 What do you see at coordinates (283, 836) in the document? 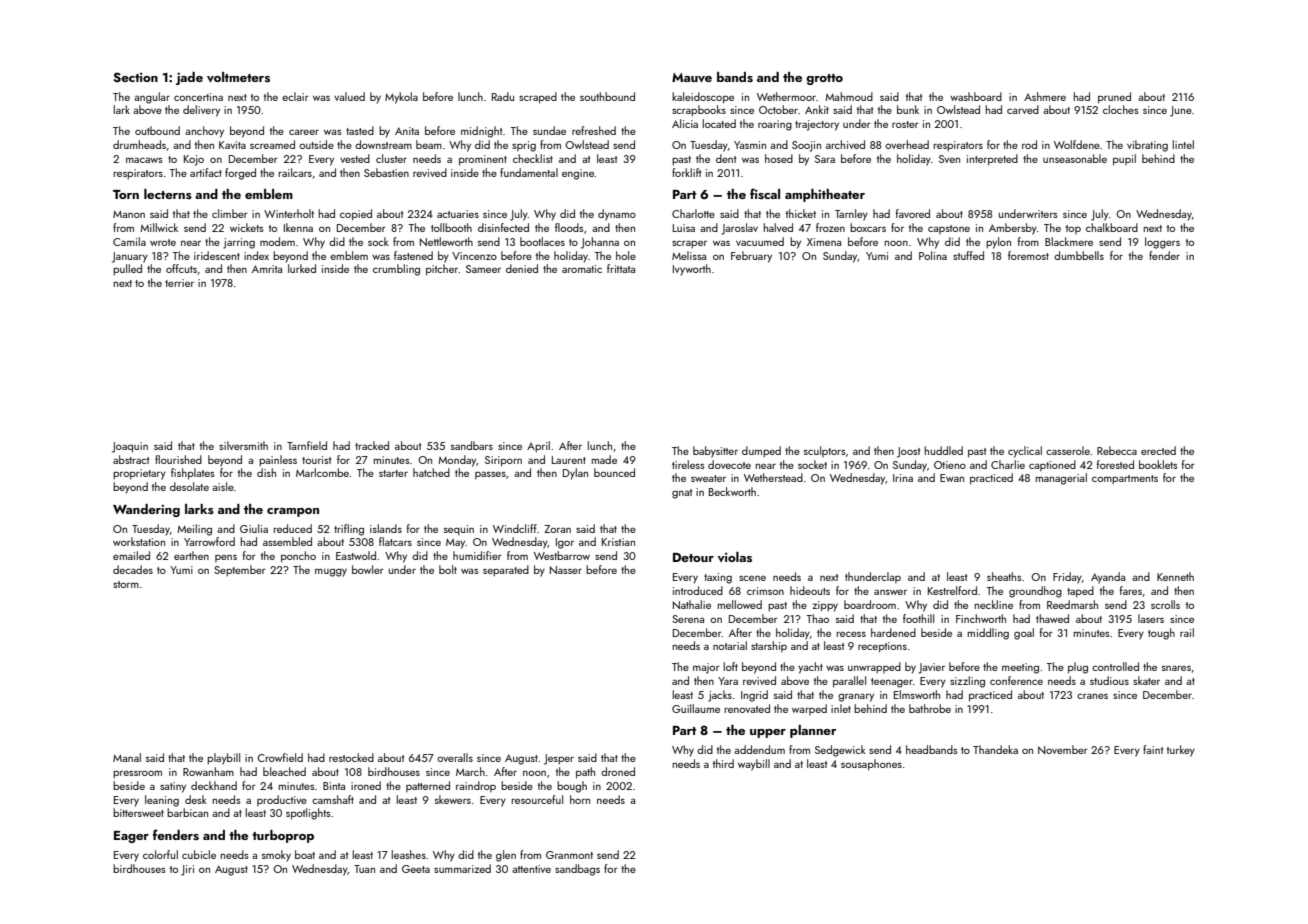
I see `turboprop` at bounding box center [283, 836].
